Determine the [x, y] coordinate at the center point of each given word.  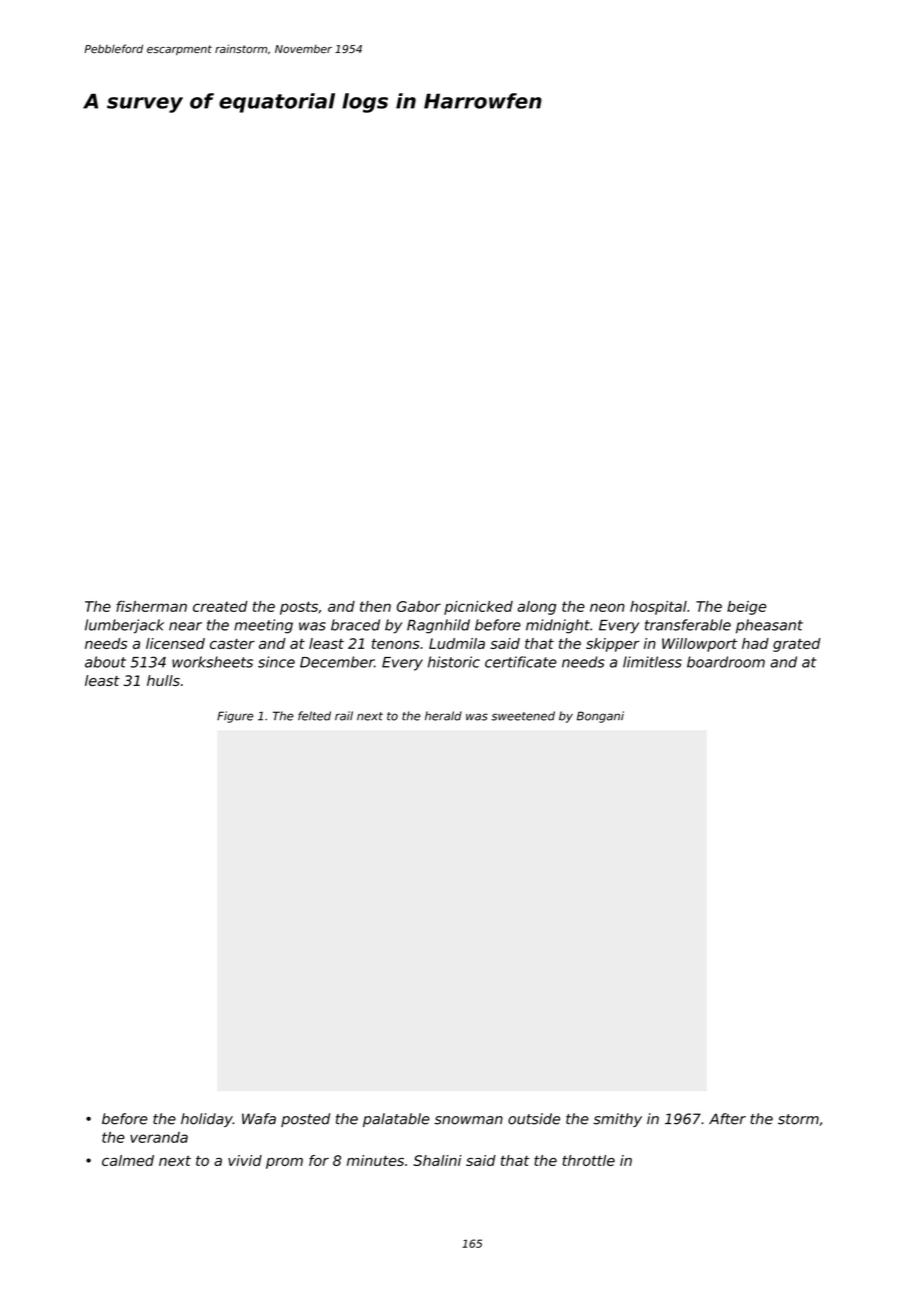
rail [344, 716]
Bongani [600, 717]
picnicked [478, 608]
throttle [588, 1160]
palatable [396, 1120]
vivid [245, 1160]
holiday [207, 1120]
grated [797, 645]
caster [232, 644]
